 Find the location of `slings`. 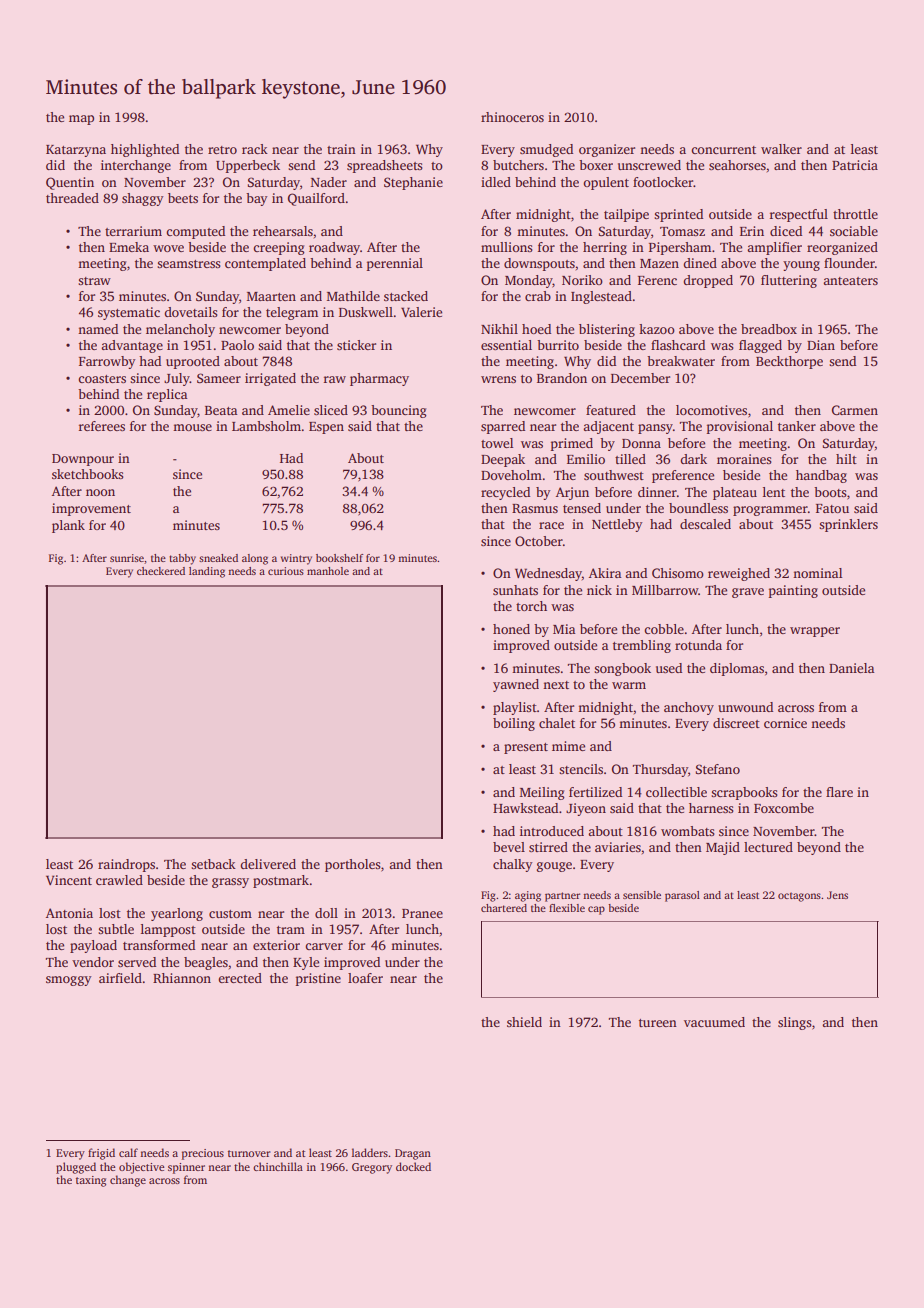

slings is located at coordinates (795, 1023).
